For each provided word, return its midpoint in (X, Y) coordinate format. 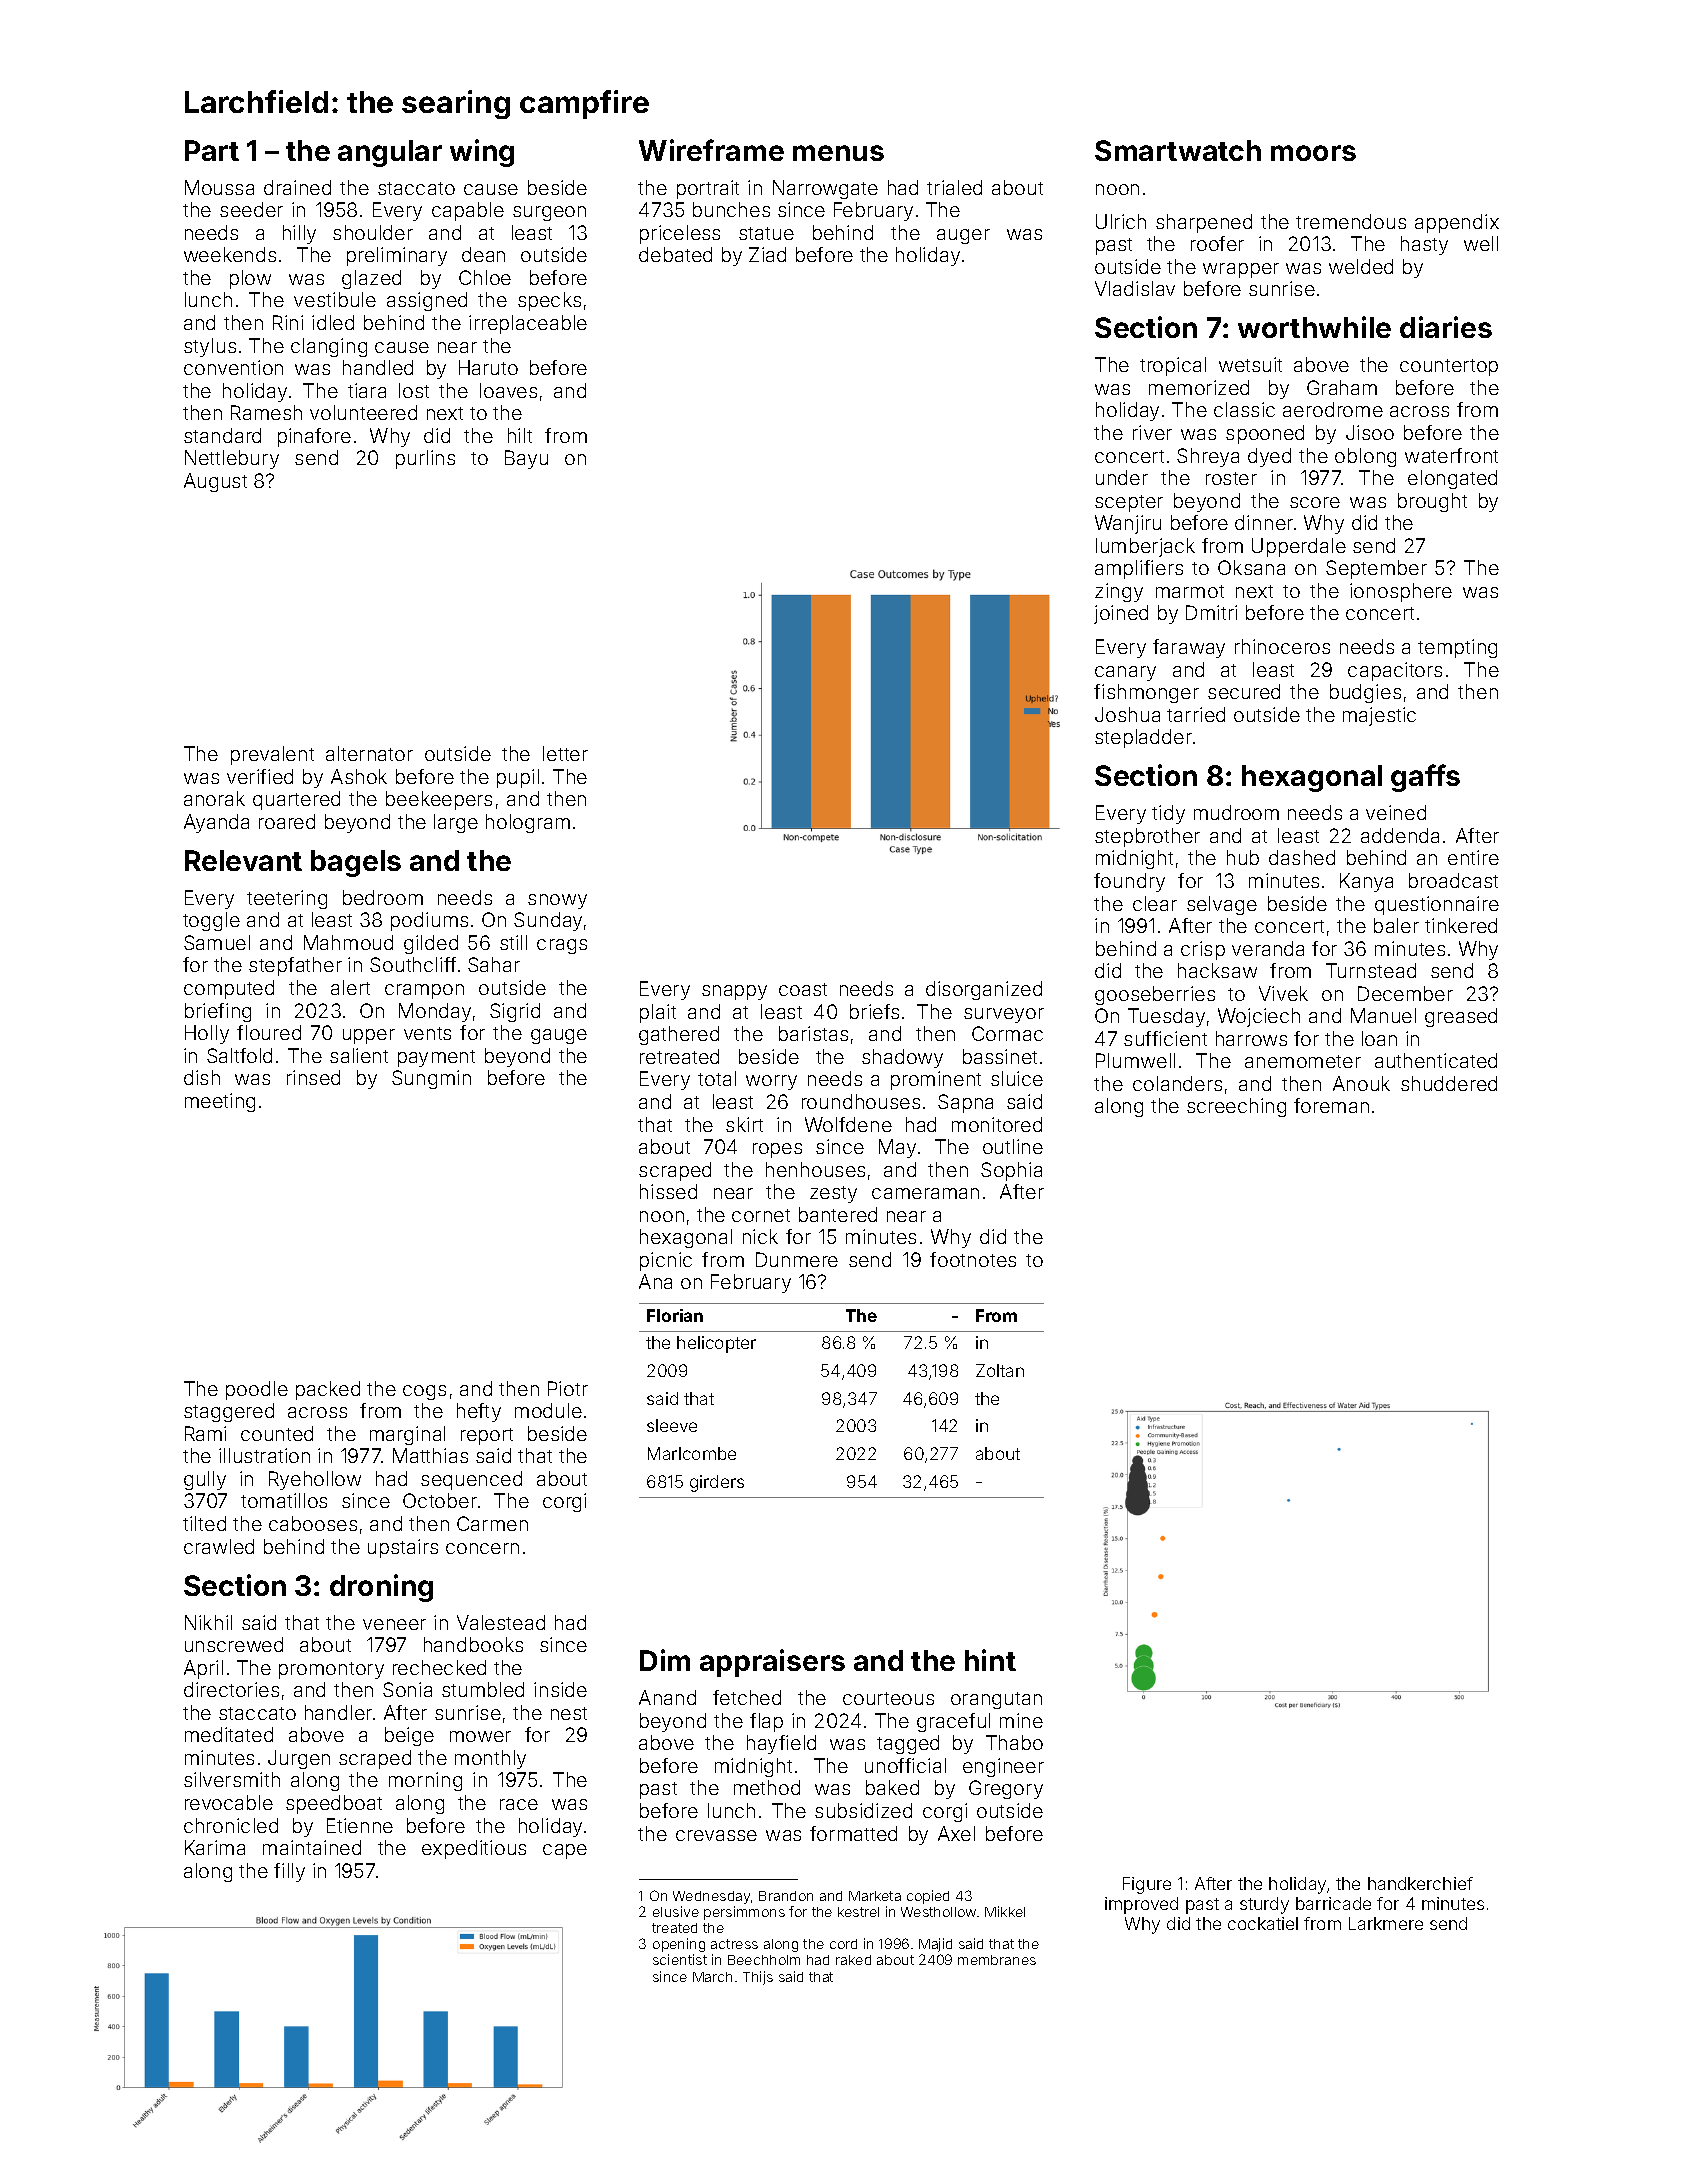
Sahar (494, 964)
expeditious (474, 1849)
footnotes (973, 1259)
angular (390, 153)
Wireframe (711, 150)
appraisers (772, 1663)
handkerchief (1420, 1883)
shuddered (1449, 1083)
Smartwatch (1178, 150)
